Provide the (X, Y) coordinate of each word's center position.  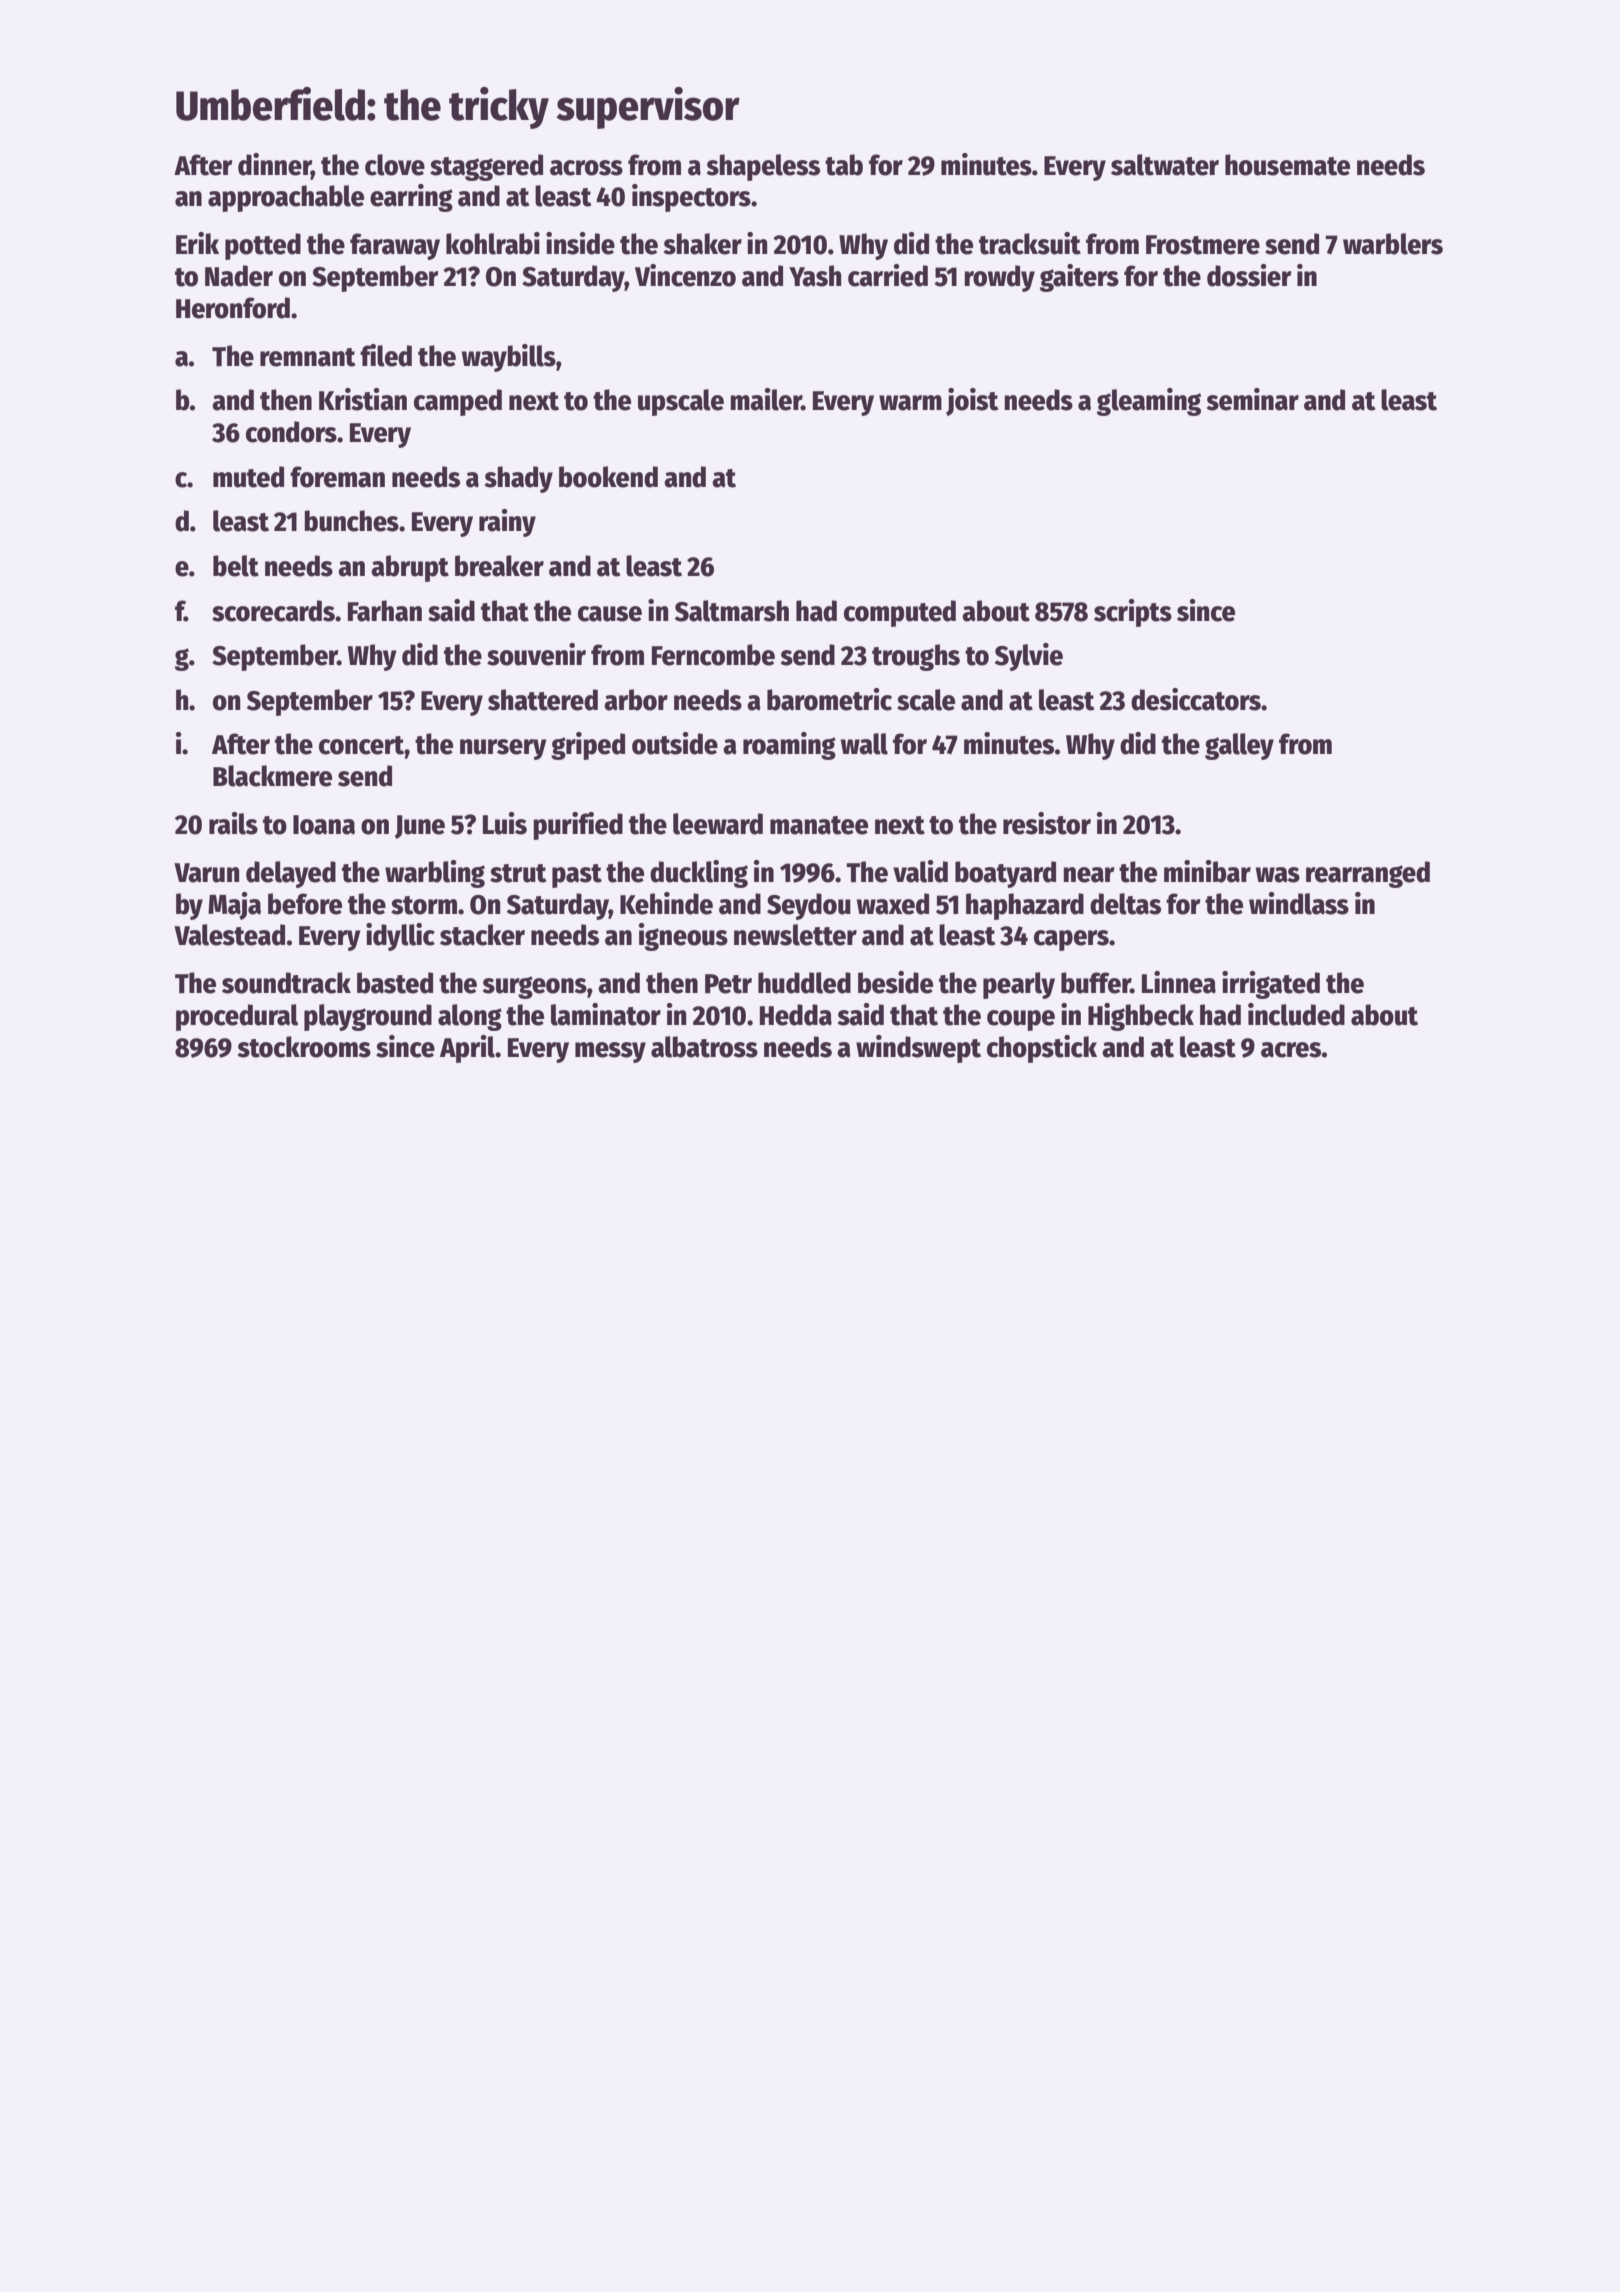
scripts (1133, 613)
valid (920, 871)
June (420, 827)
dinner (274, 165)
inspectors (691, 198)
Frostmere (1203, 245)
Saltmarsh (732, 611)
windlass (1299, 903)
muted (248, 477)
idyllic (400, 937)
